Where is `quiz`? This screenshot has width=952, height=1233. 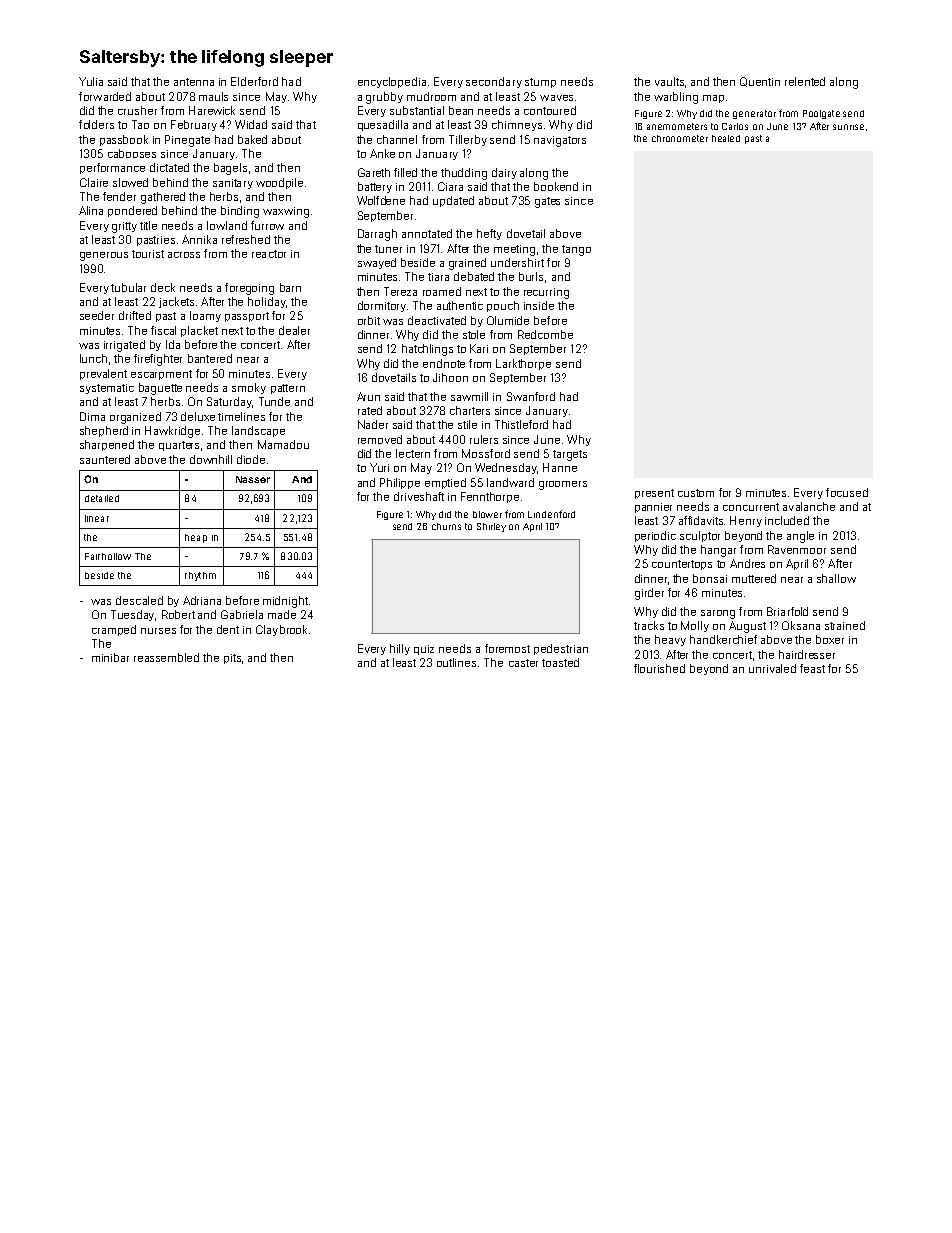
quiz is located at coordinates (424, 650).
